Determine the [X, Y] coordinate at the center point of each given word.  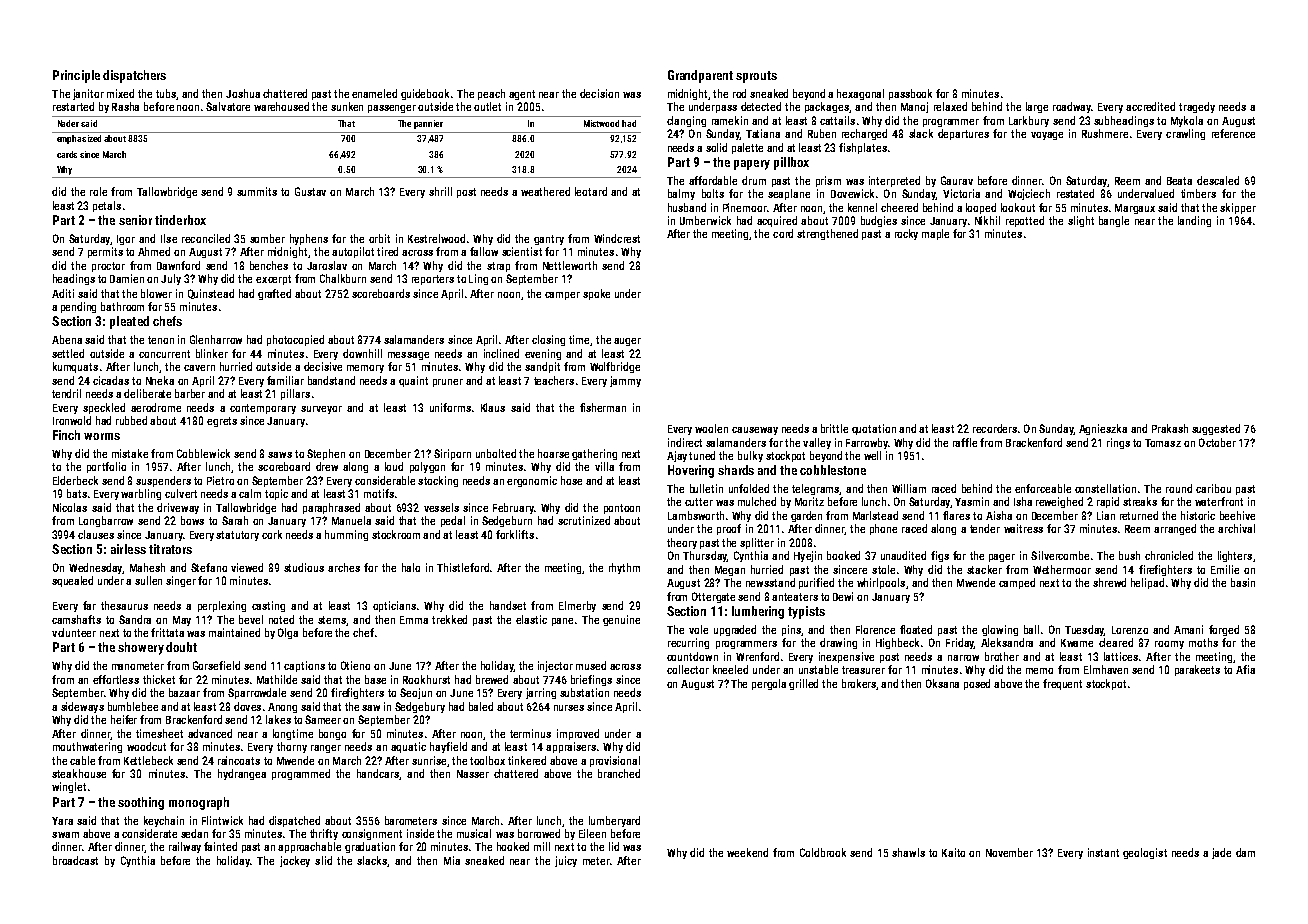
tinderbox [180, 220]
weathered [545, 191]
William [909, 488]
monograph [199, 803]
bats [77, 493]
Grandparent [700, 76]
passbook [910, 94]
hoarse [553, 453]
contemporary [263, 409]
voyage [1047, 136]
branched [619, 773]
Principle [76, 76]
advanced [210, 733]
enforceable [1043, 488]
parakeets [1197, 670]
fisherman [603, 407]
